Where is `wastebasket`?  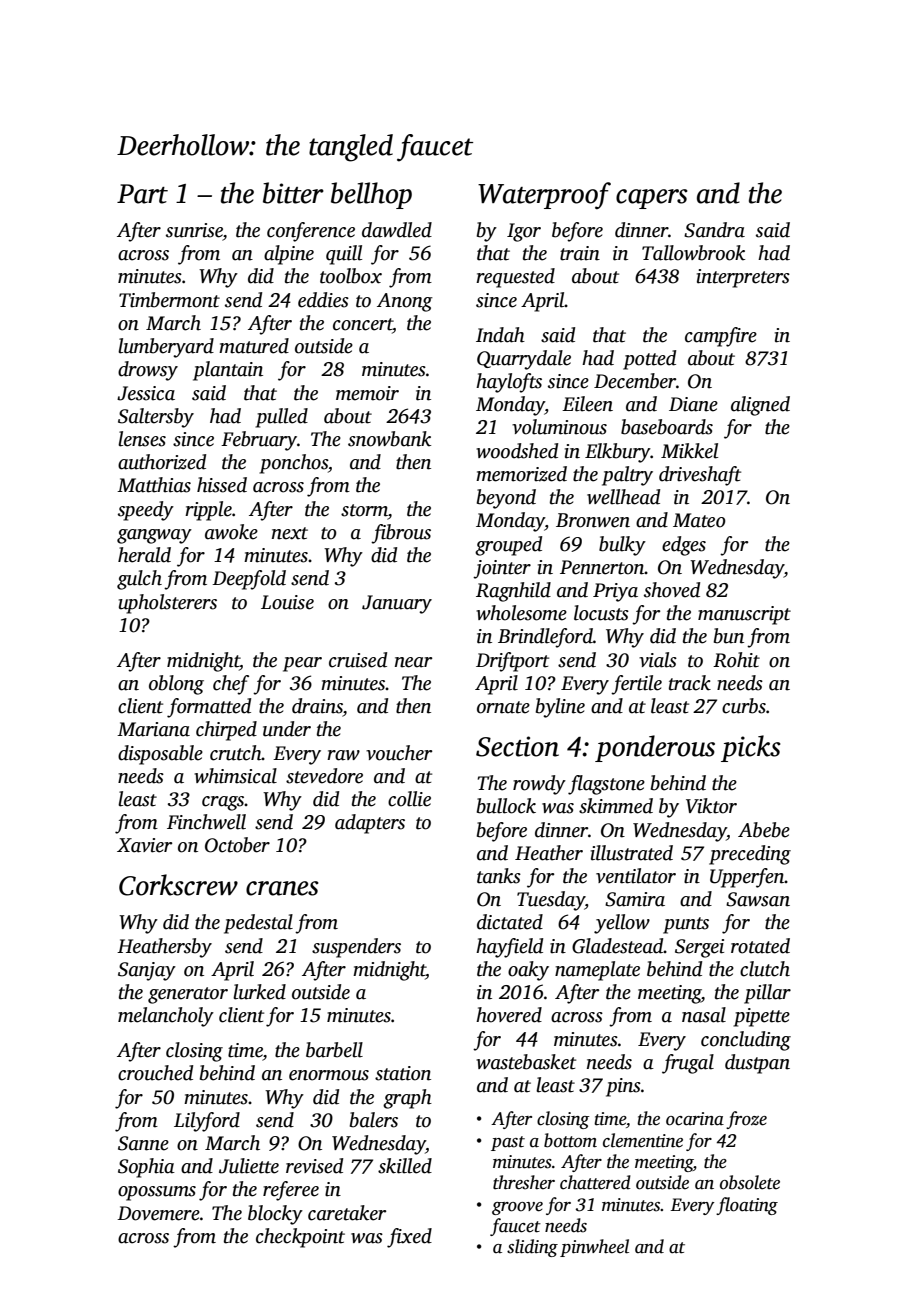 wastebasket is located at coordinates (526, 1062).
